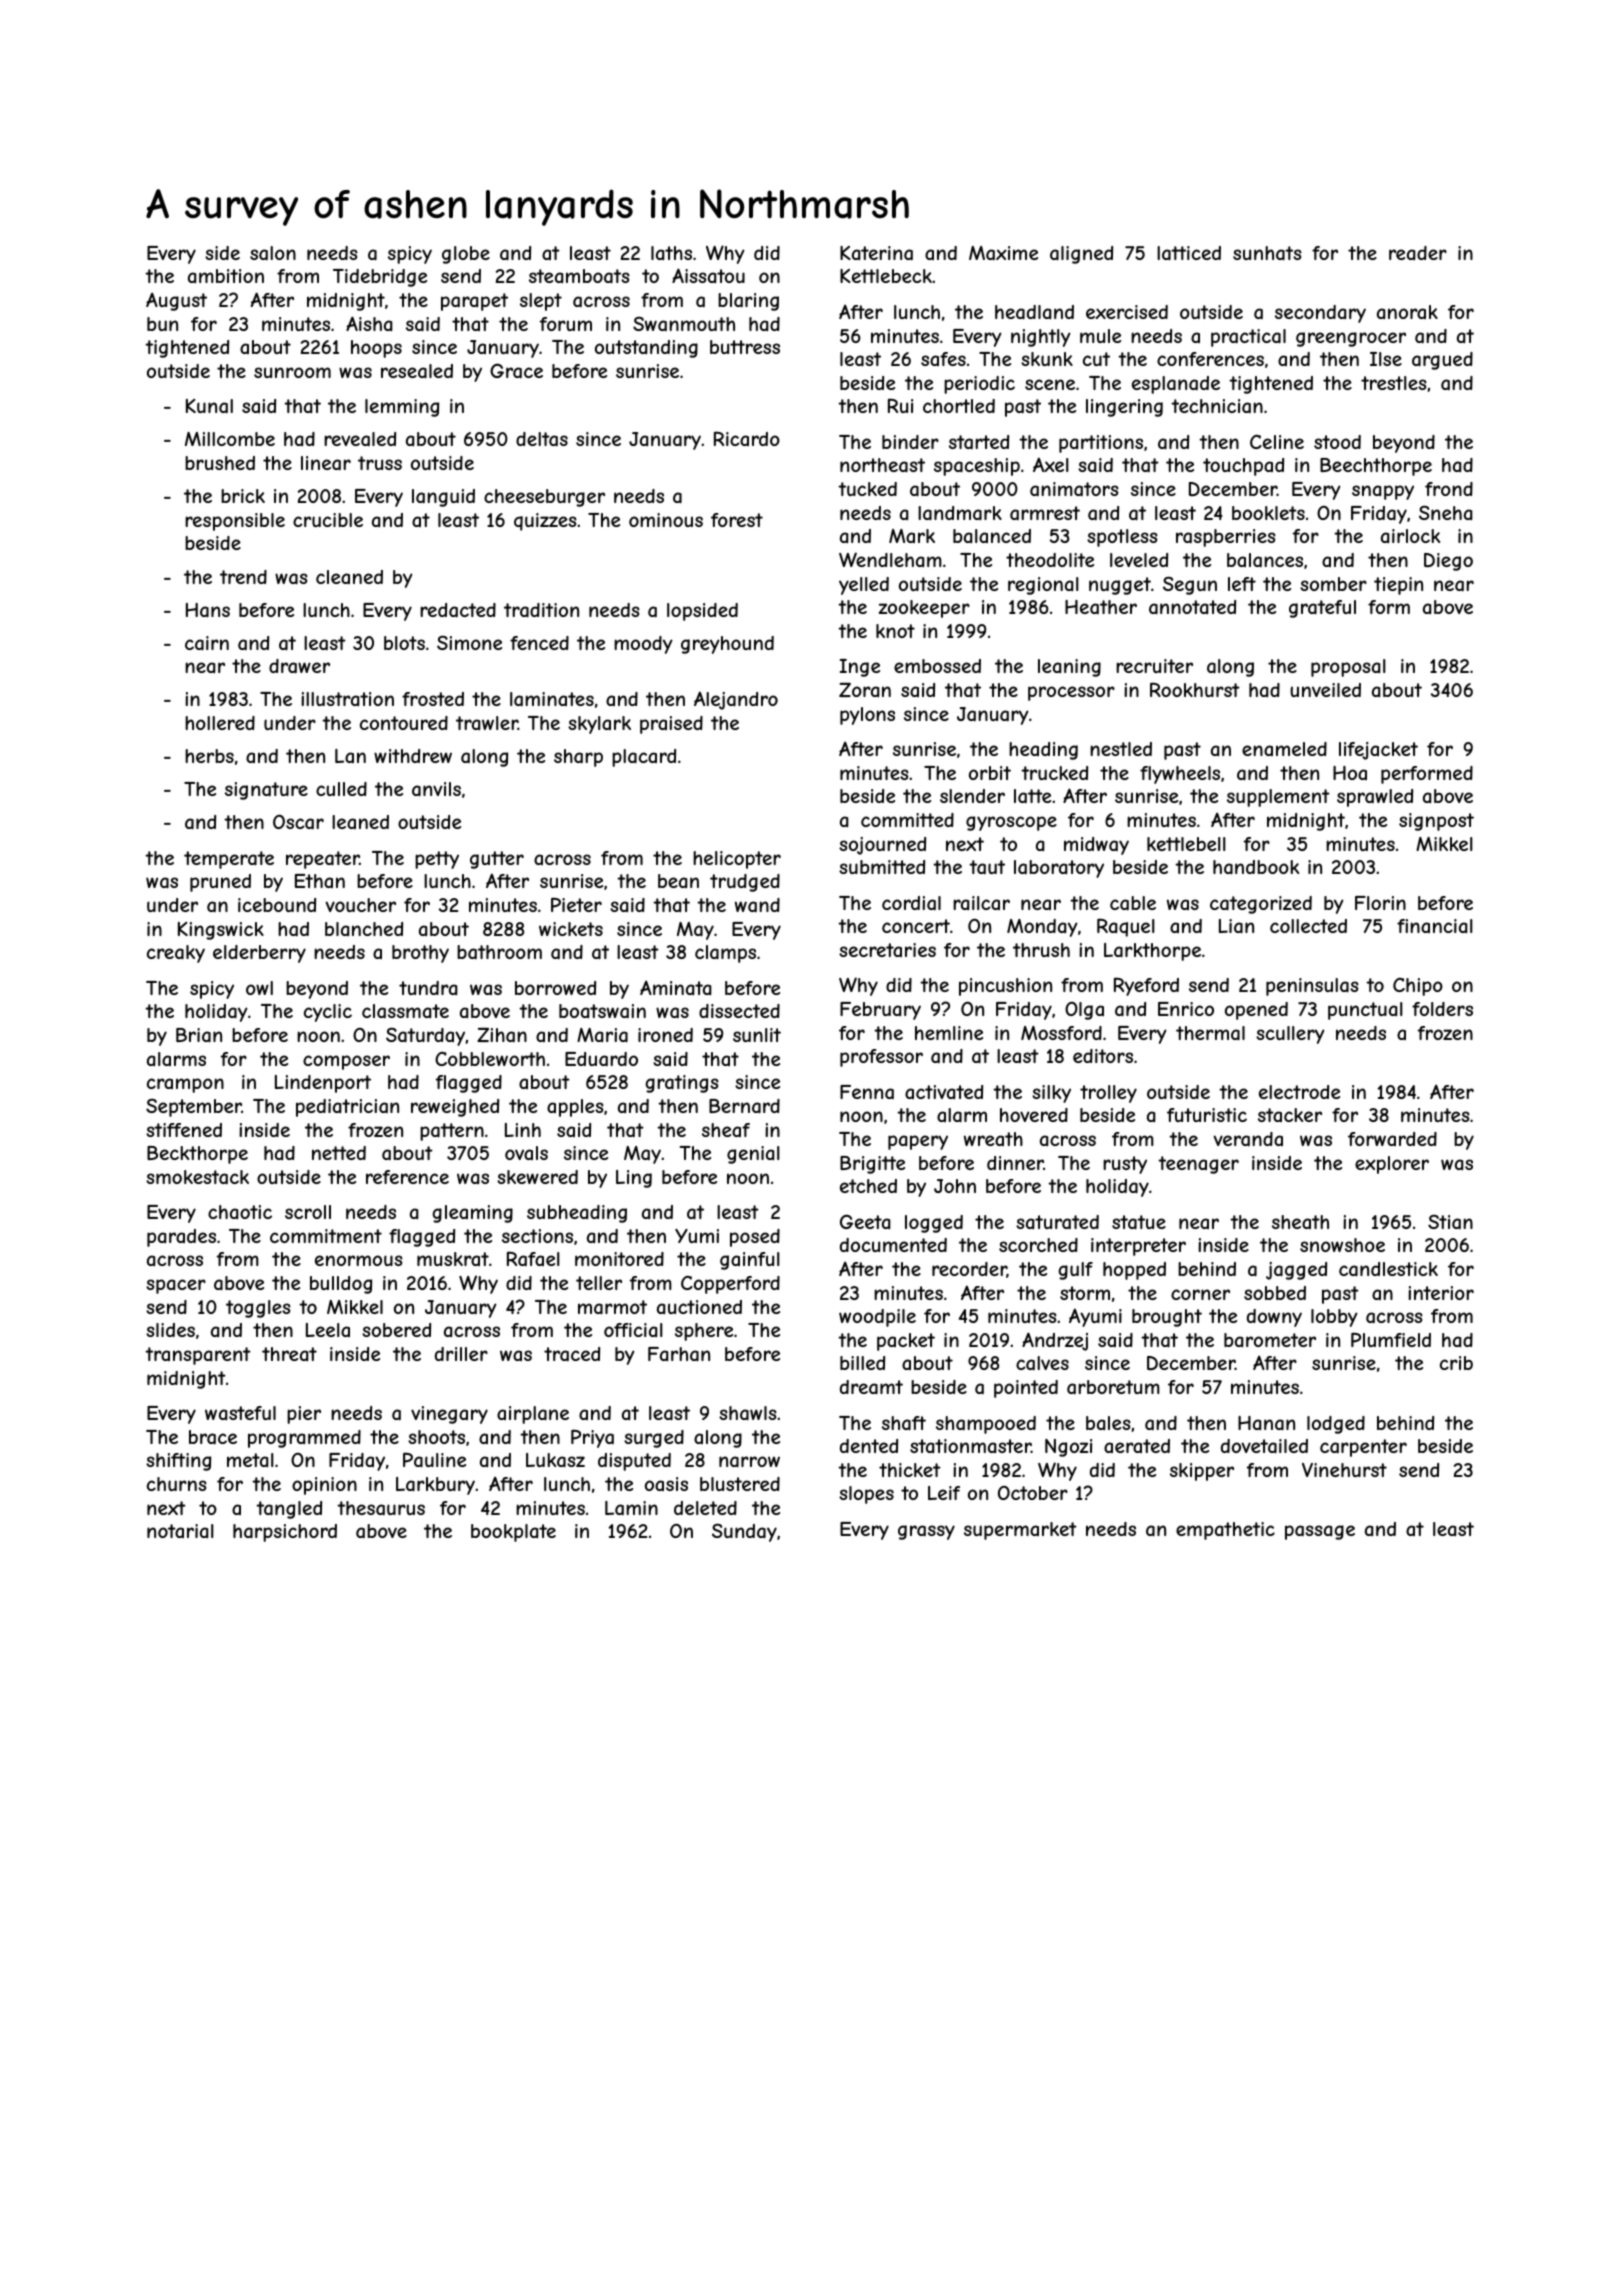 The image size is (1620, 2292). I want to click on lifejacket, so click(1378, 751).
